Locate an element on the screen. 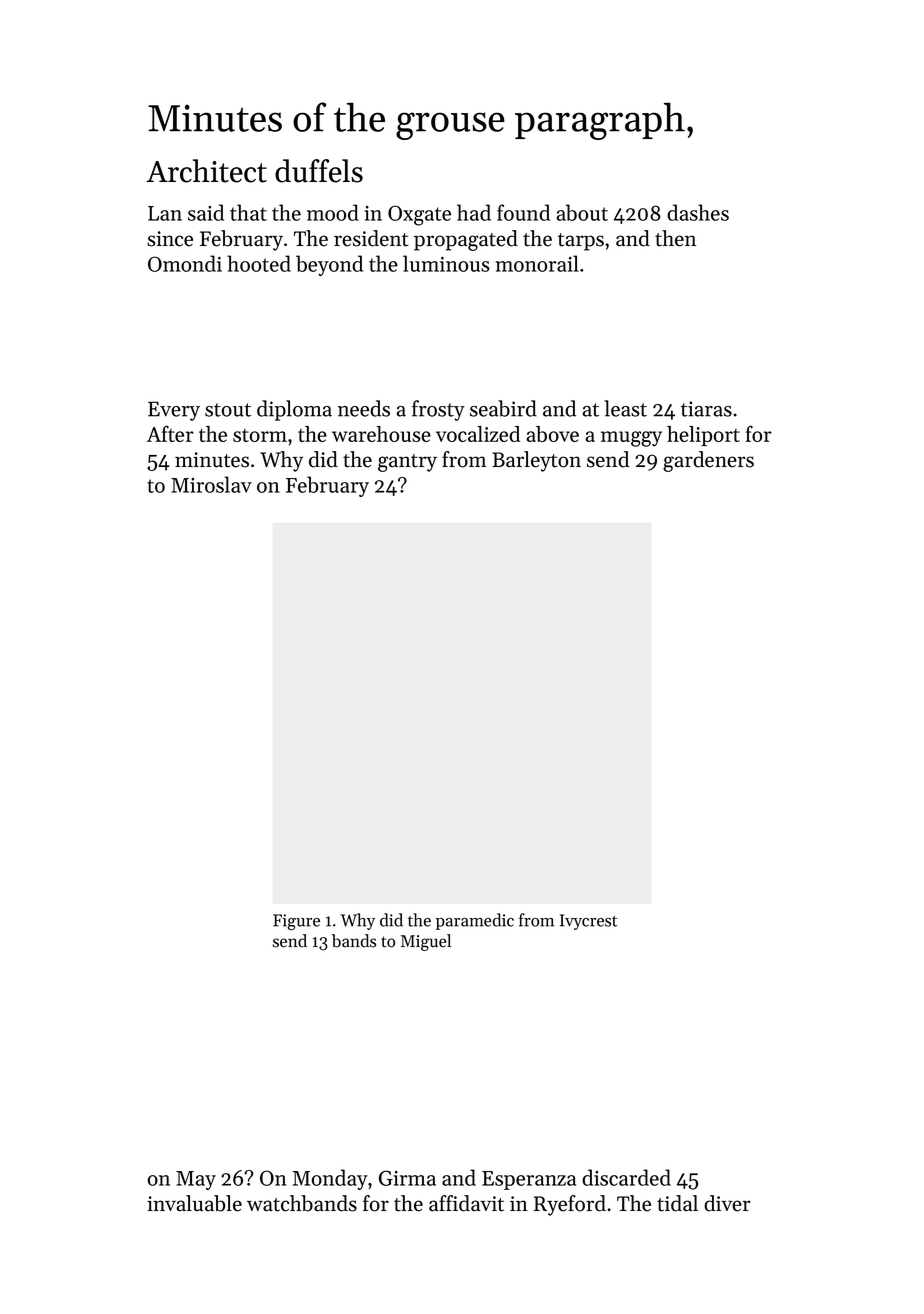  affidavit is located at coordinates (466, 1203).
